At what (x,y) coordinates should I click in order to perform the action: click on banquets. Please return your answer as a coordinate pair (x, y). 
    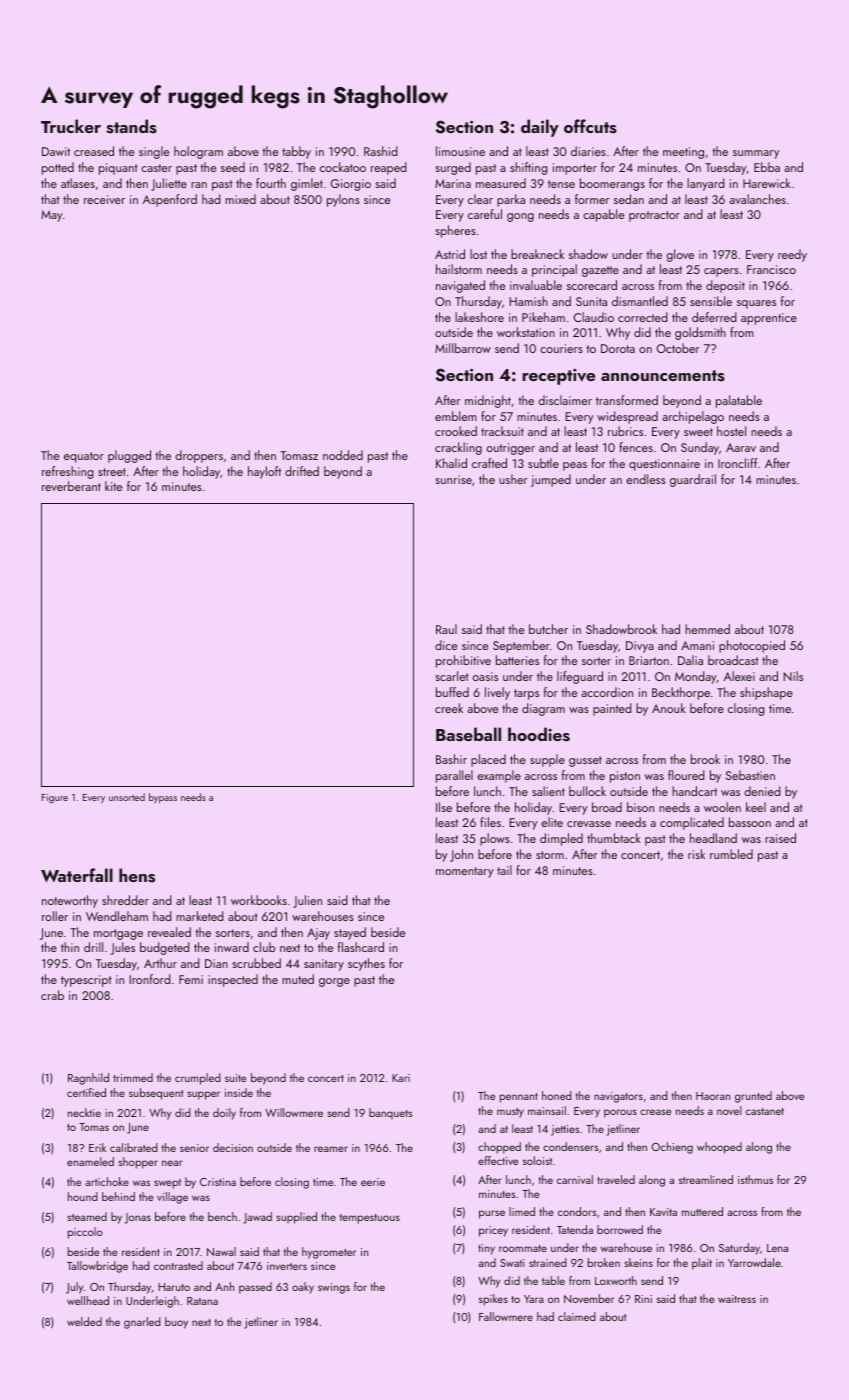
    Looking at the image, I should click on (390, 1114).
